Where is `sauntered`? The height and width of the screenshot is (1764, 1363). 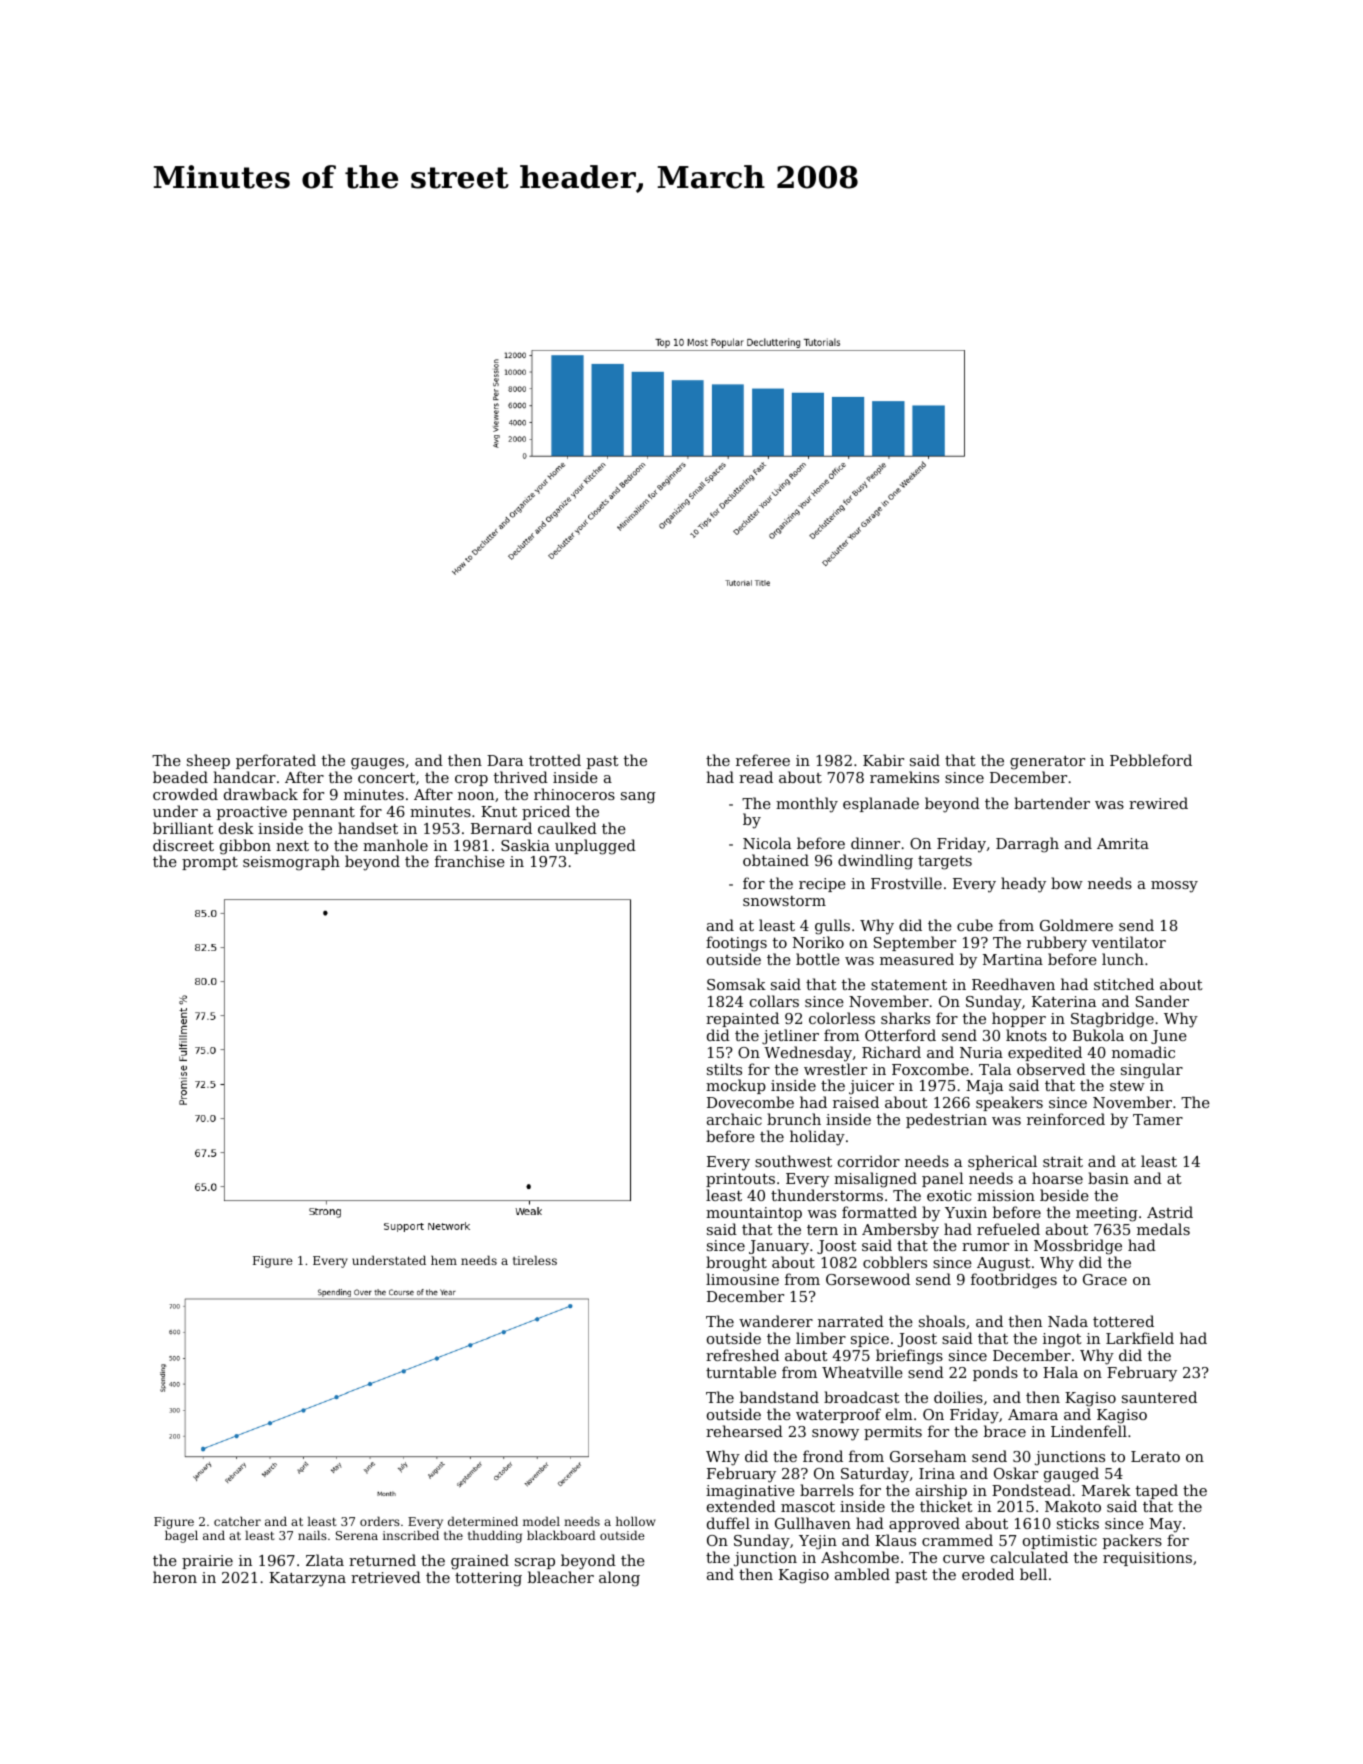 sauntered is located at coordinates (1159, 1397).
